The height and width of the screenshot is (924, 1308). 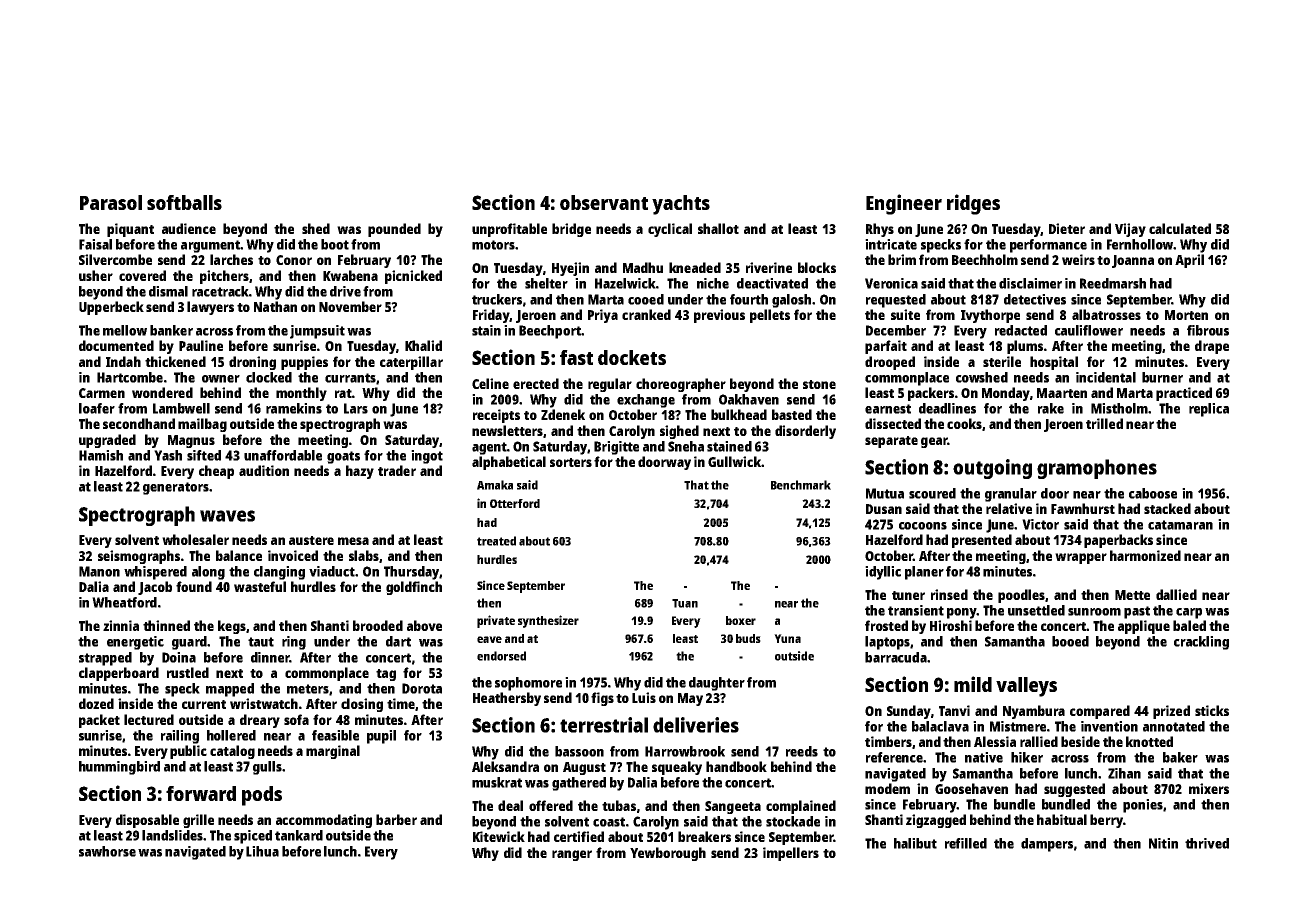 I want to click on outgoing, so click(x=992, y=469).
